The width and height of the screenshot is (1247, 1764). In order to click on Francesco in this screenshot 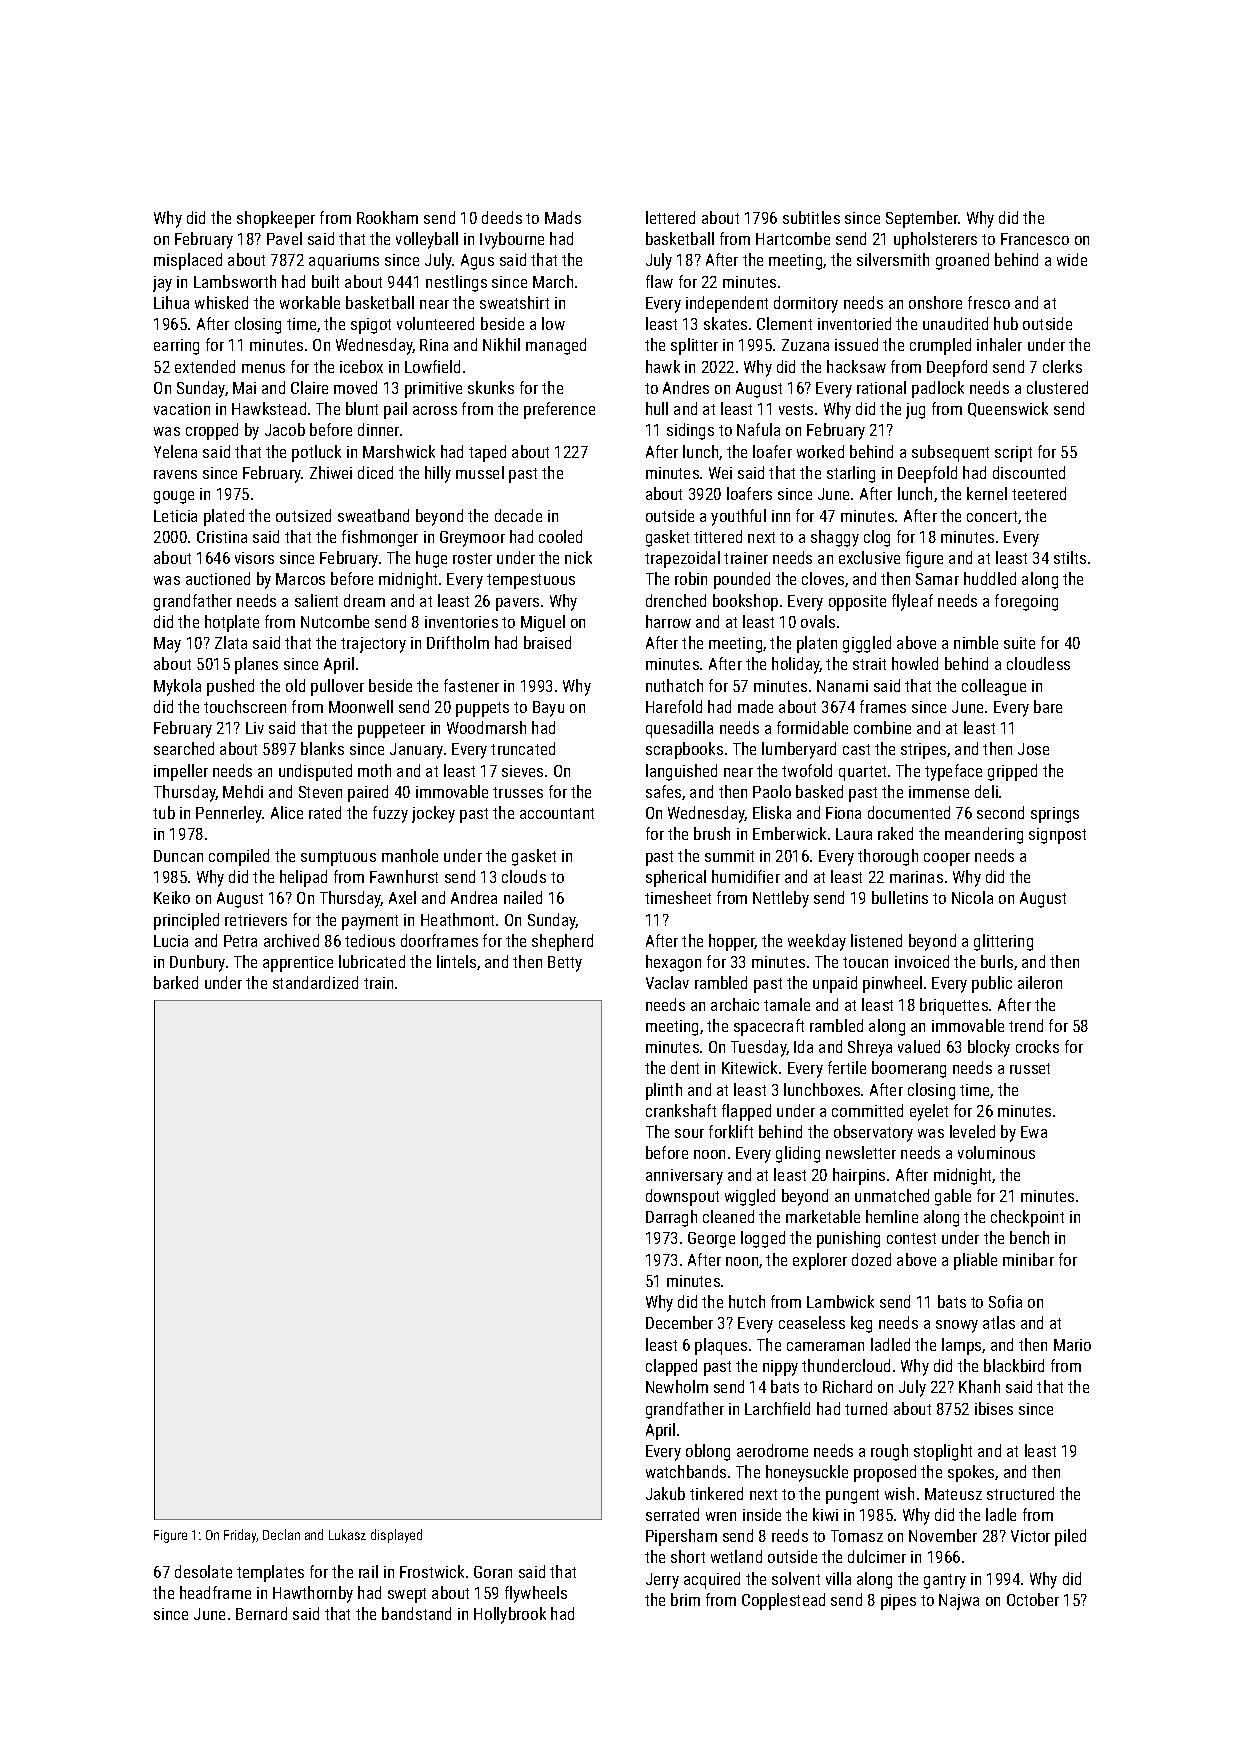, I will do `click(1035, 239)`.
